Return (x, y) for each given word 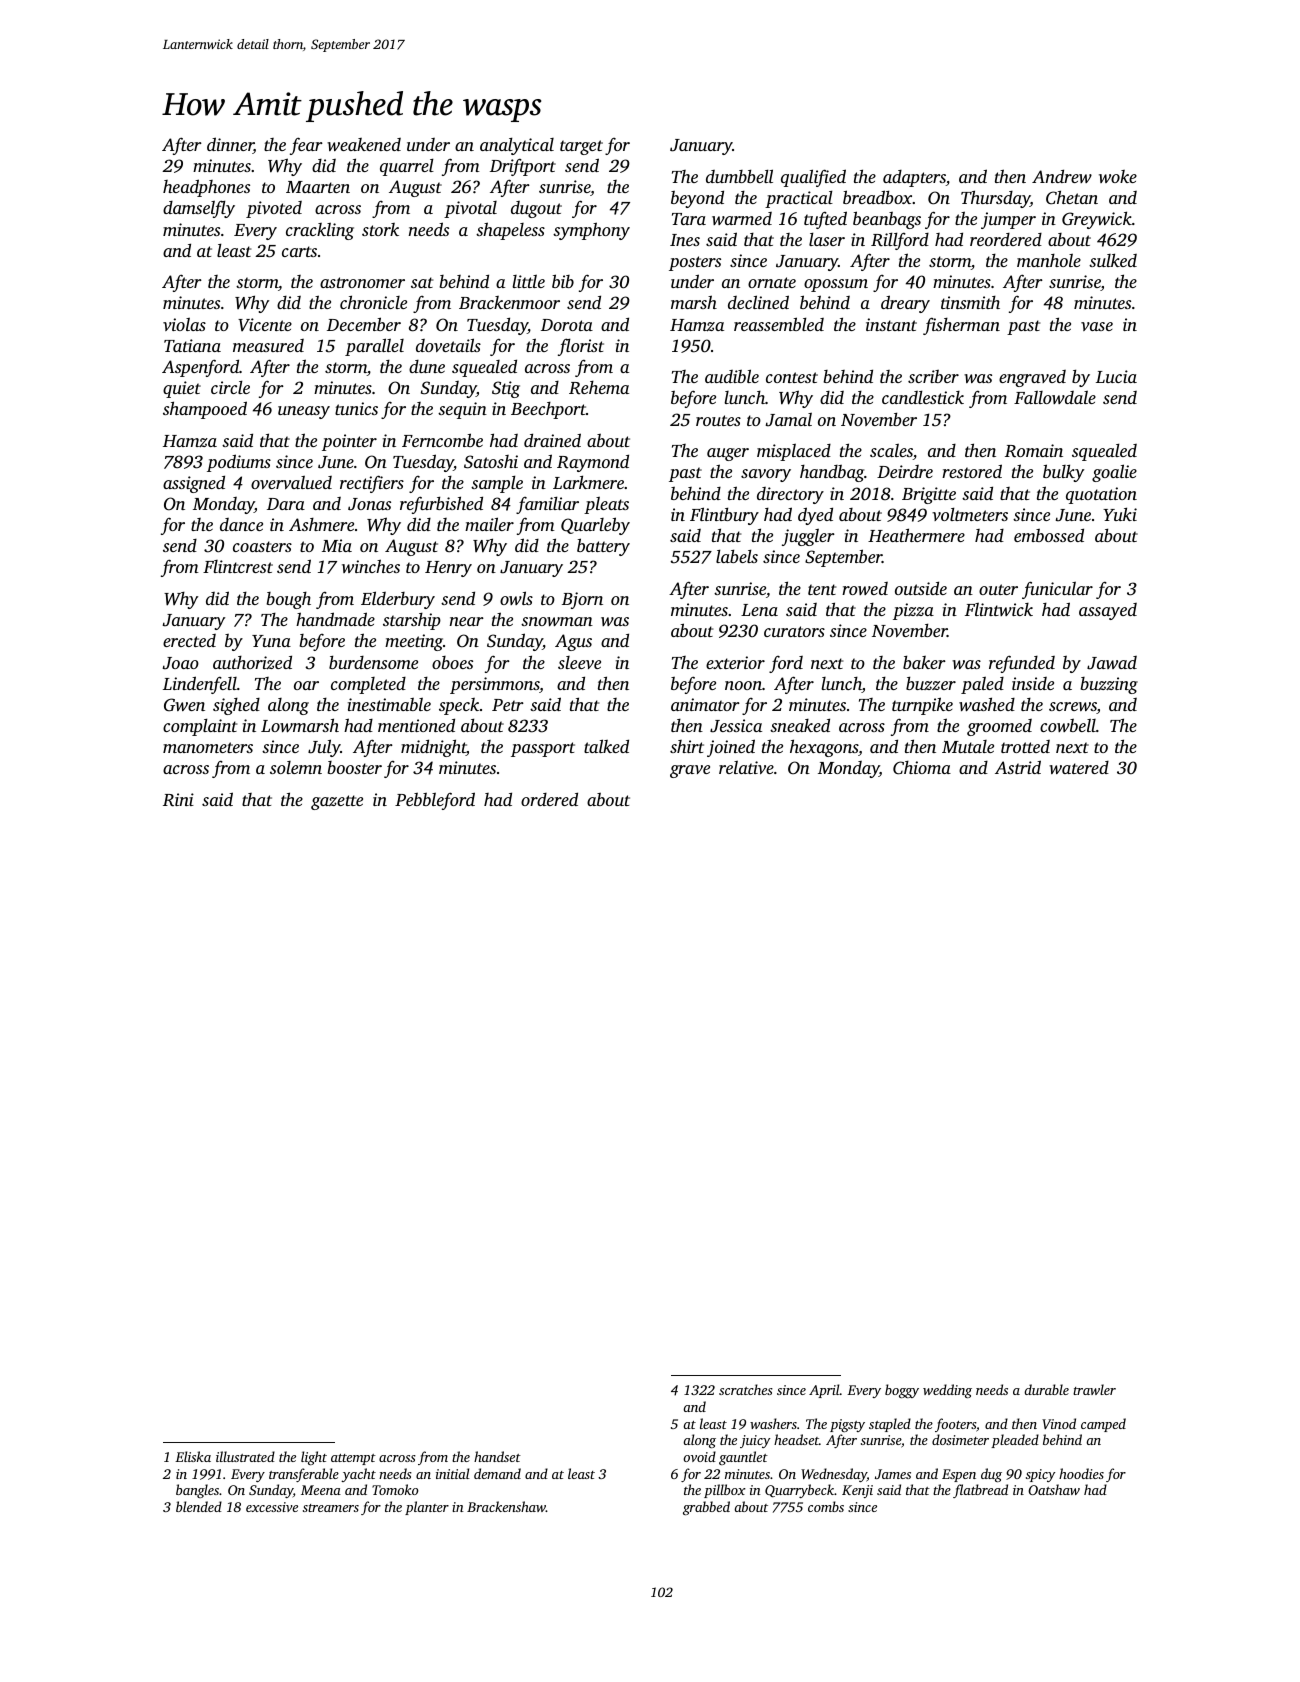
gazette (337, 802)
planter (427, 1508)
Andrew (1062, 176)
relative (746, 767)
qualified (813, 178)
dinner (230, 145)
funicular (1057, 590)
